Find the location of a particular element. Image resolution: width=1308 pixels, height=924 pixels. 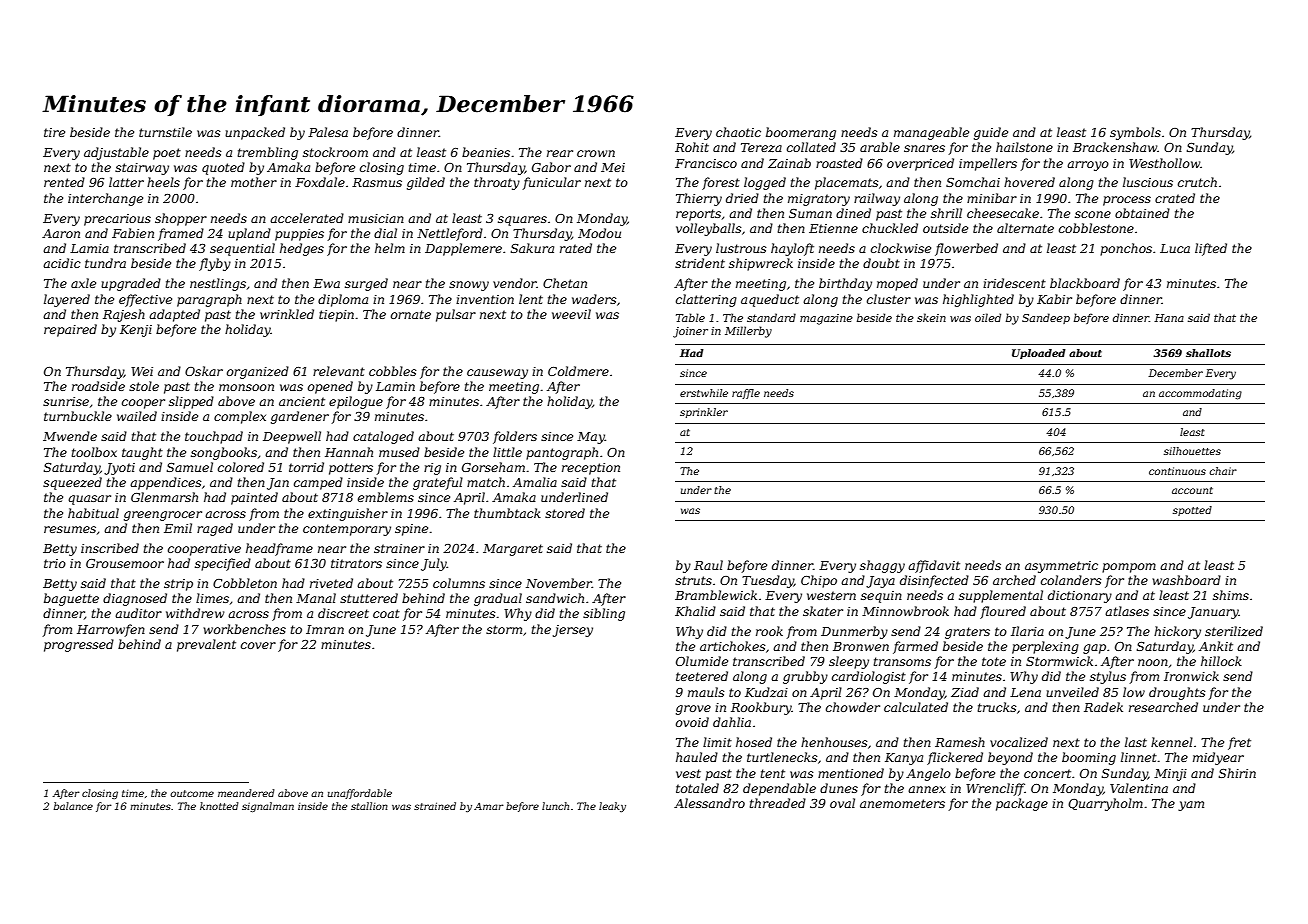

knotted is located at coordinates (219, 806).
